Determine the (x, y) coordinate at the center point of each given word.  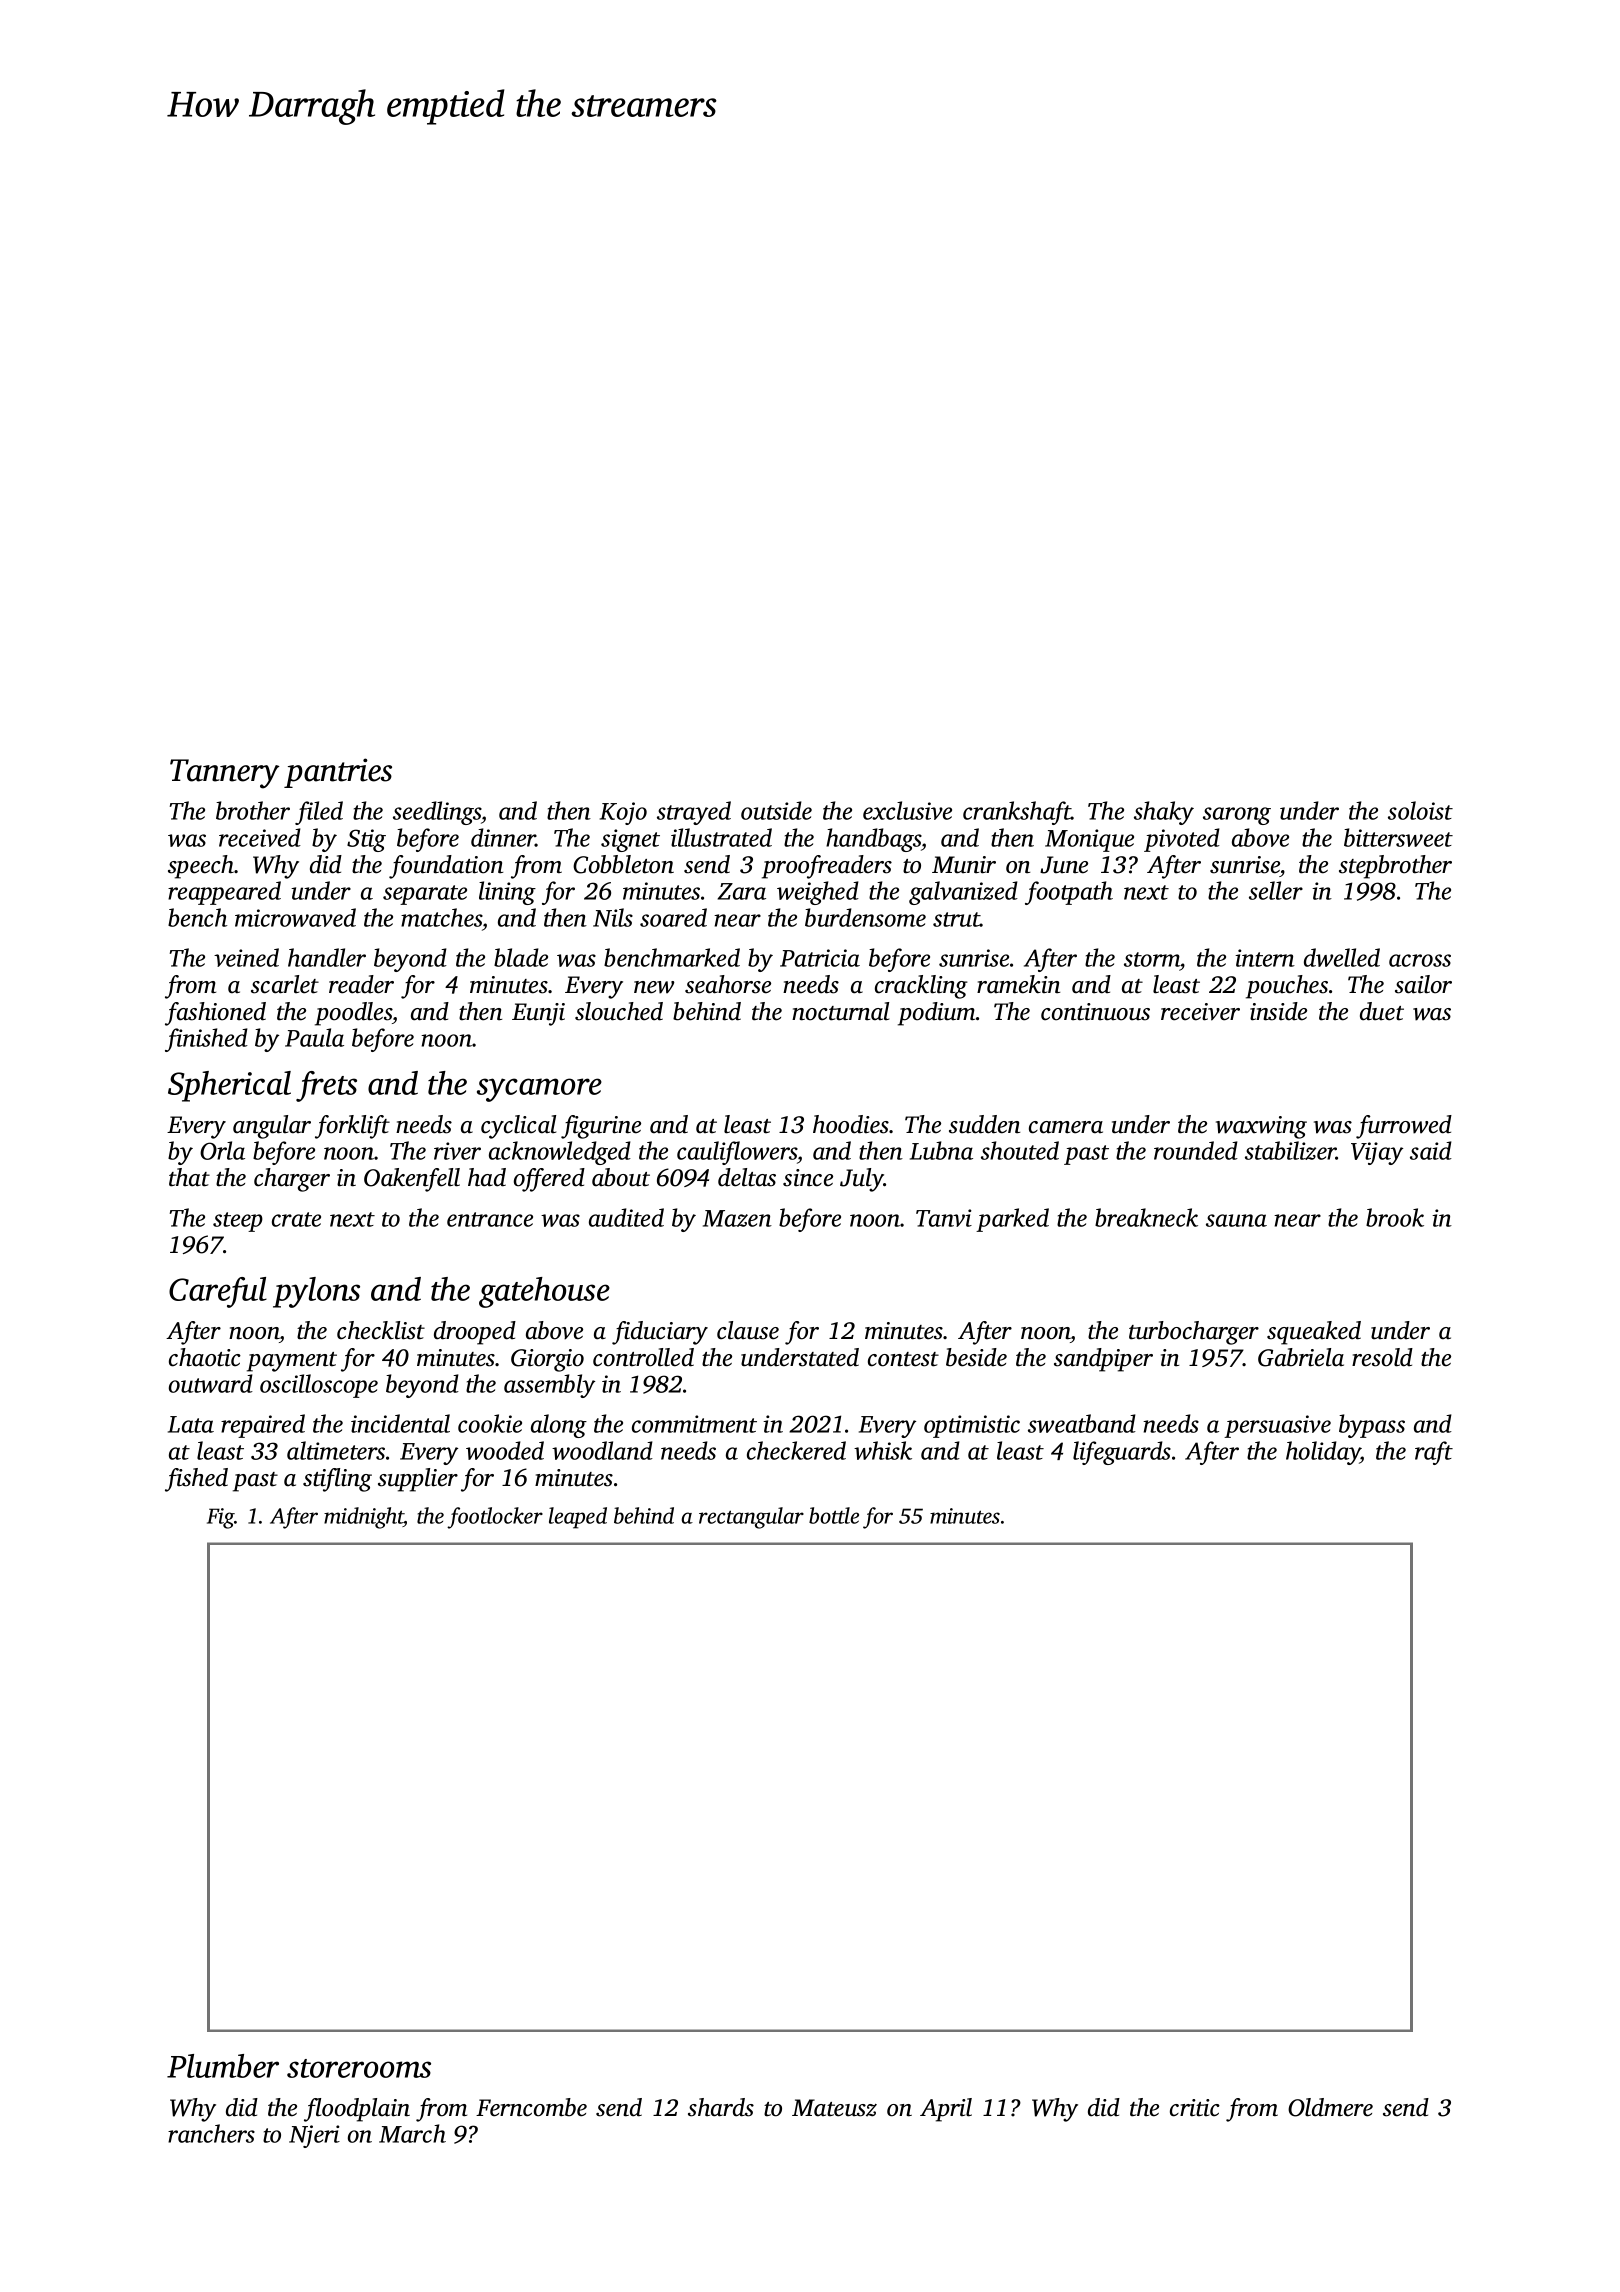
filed (319, 813)
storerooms (359, 2068)
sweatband (1082, 1423)
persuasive (1277, 1426)
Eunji (538, 1014)
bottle (834, 1515)
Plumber (223, 2066)
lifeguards (1122, 1453)
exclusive (907, 810)
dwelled (1342, 957)
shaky (1164, 813)
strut (956, 919)
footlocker (495, 1518)
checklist (381, 1330)
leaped (578, 1518)
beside (976, 1357)
